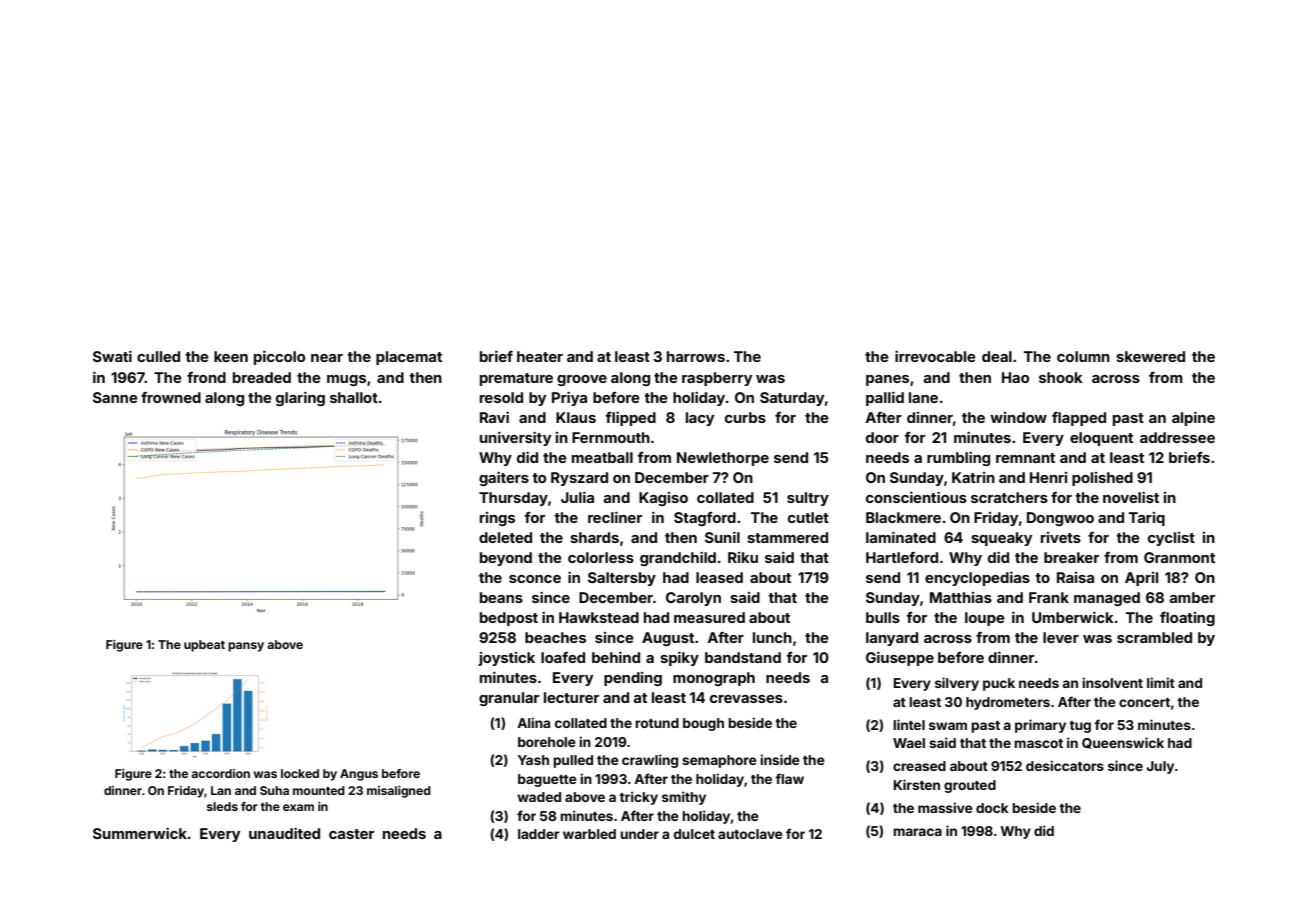 The image size is (1308, 924). I want to click on Sanne, so click(115, 397).
